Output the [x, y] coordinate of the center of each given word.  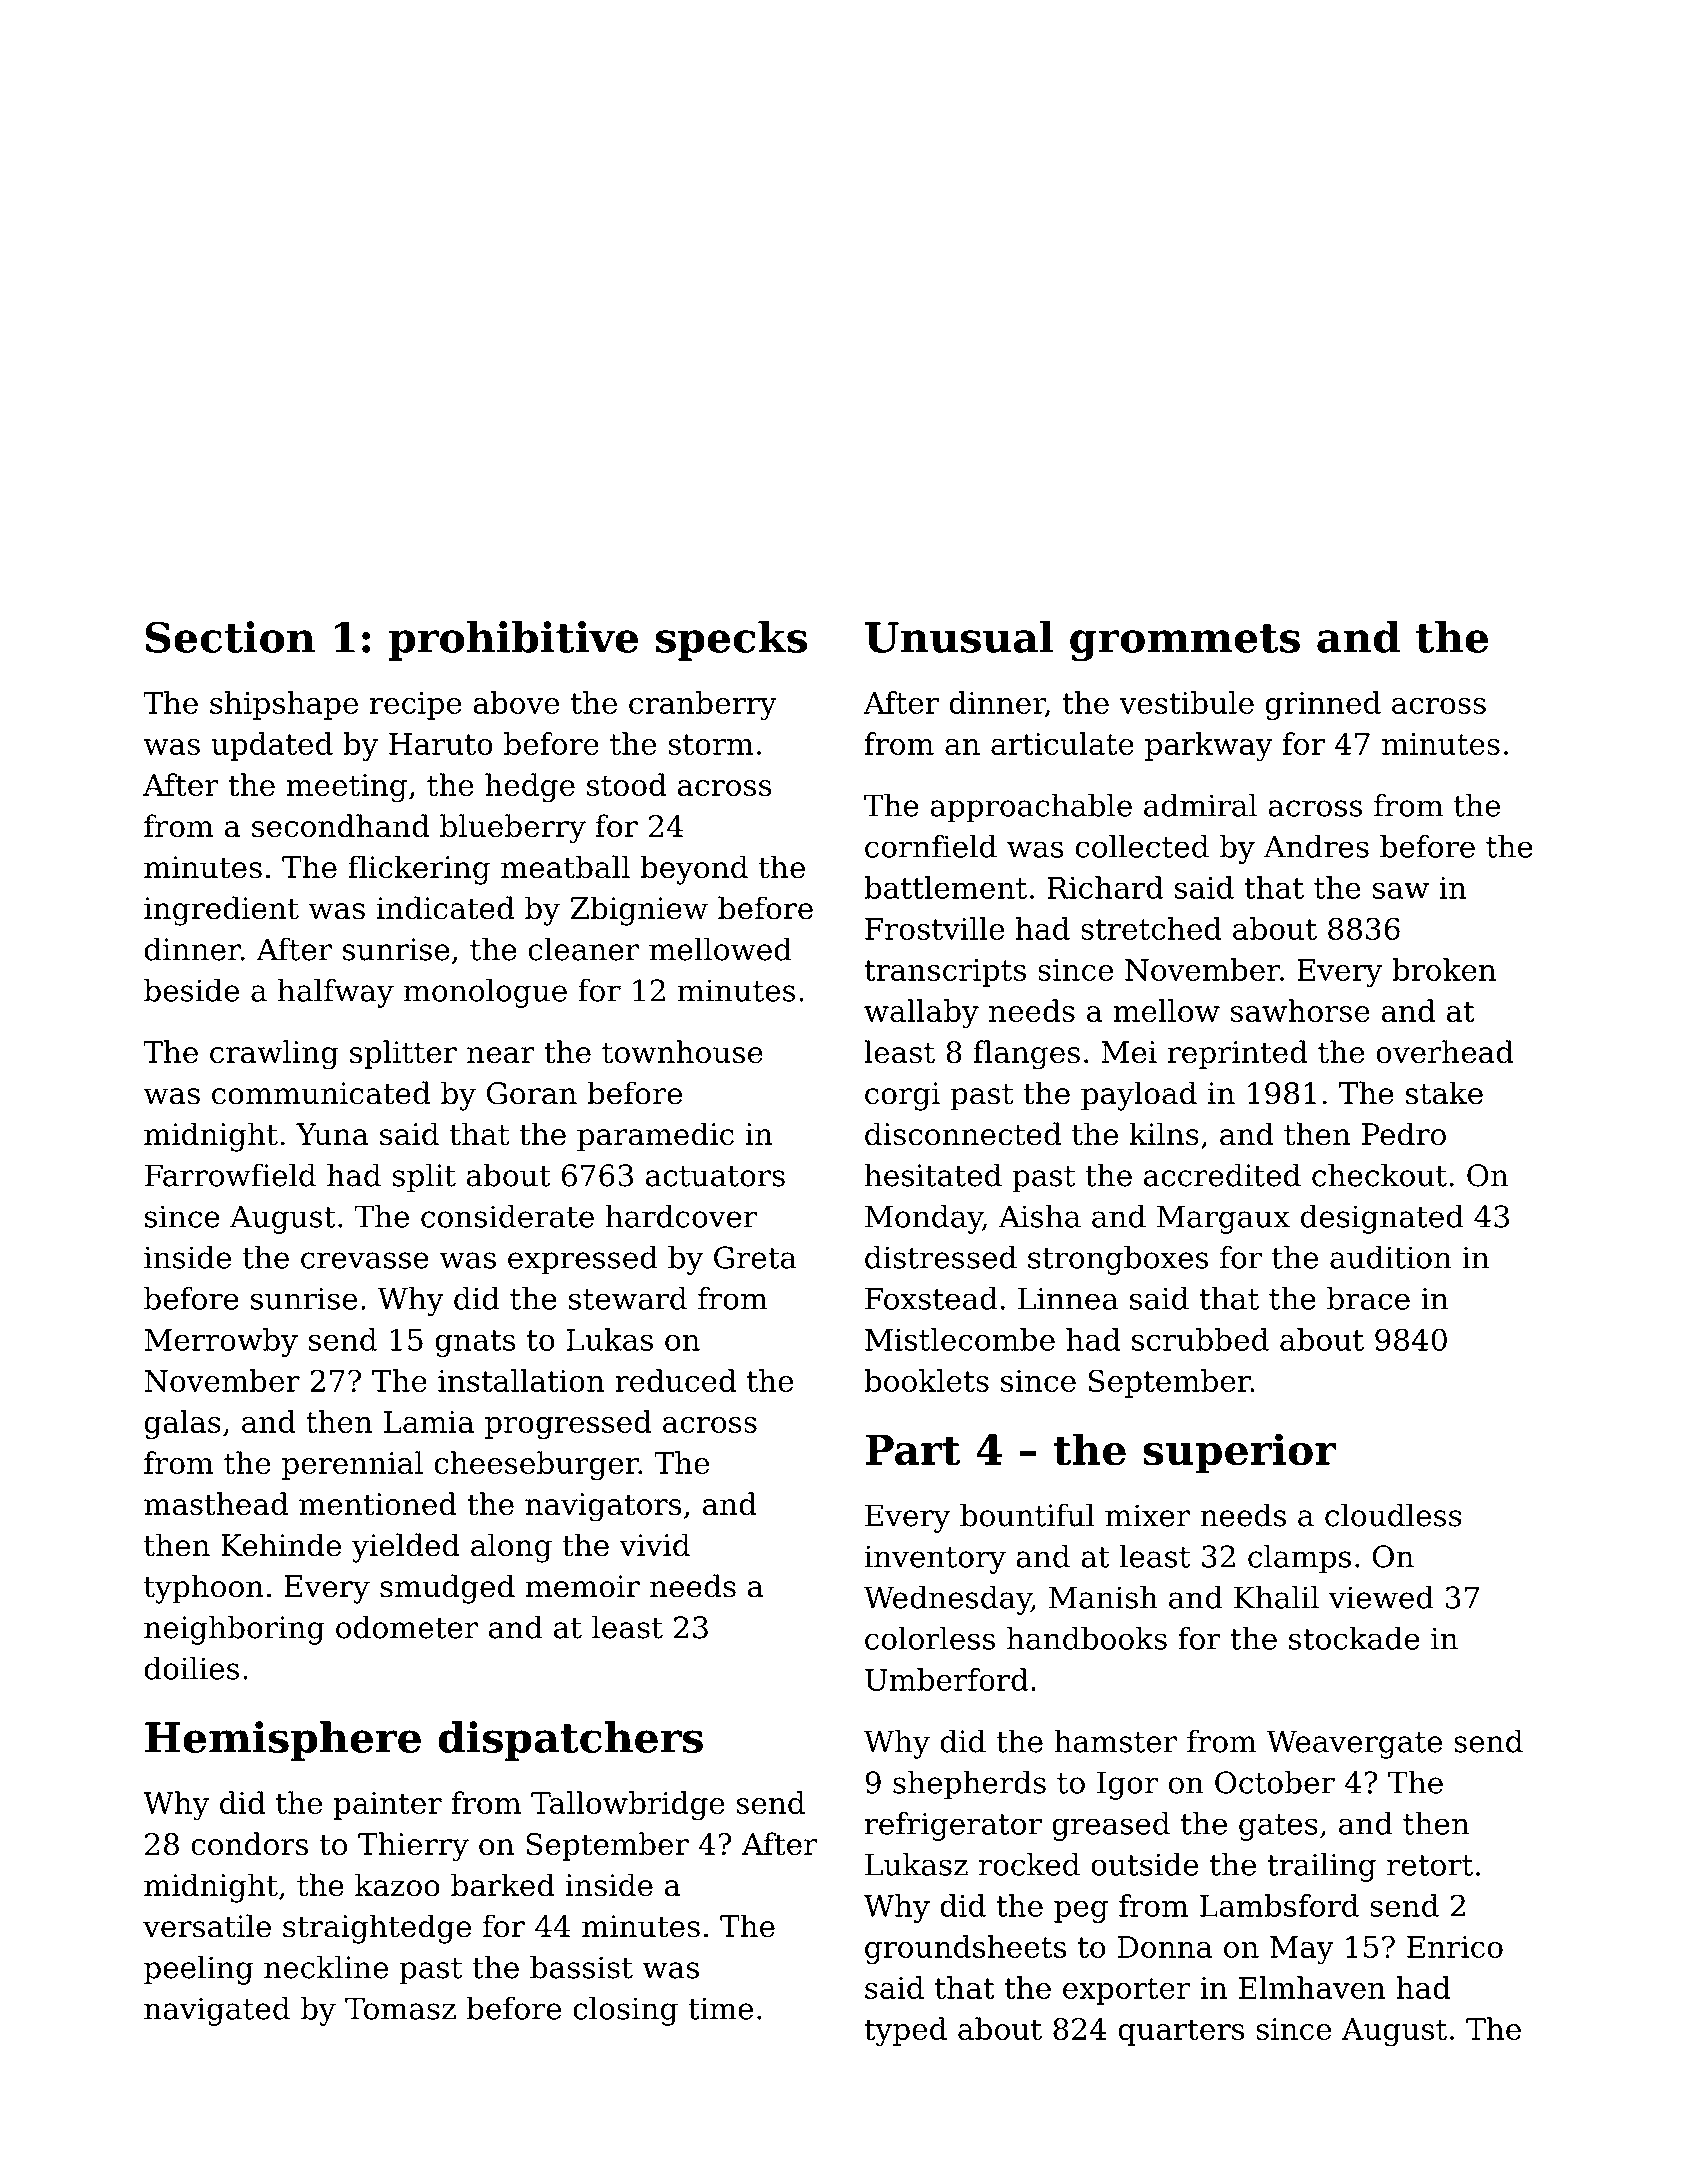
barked [503, 1885]
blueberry [513, 829]
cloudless [1393, 1515]
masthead [216, 1504]
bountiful [1027, 1515]
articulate [1062, 743]
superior [1240, 1453]
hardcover [681, 1216]
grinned [1323, 705]
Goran [532, 1093]
